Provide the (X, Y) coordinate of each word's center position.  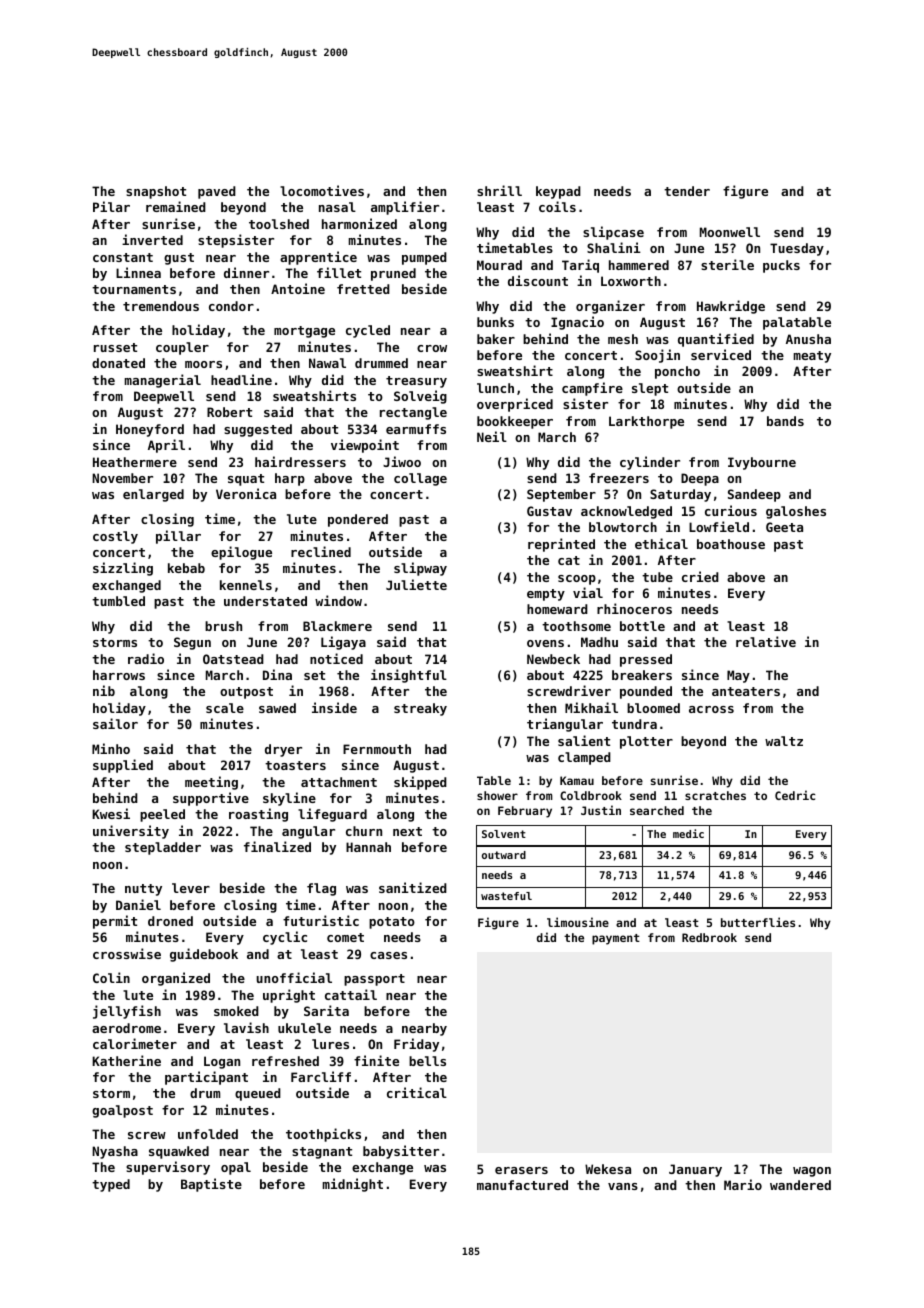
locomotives (322, 190)
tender (687, 191)
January (695, 1170)
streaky (420, 709)
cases (388, 955)
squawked (179, 1152)
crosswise (127, 953)
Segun (192, 643)
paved (217, 192)
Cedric (795, 795)
